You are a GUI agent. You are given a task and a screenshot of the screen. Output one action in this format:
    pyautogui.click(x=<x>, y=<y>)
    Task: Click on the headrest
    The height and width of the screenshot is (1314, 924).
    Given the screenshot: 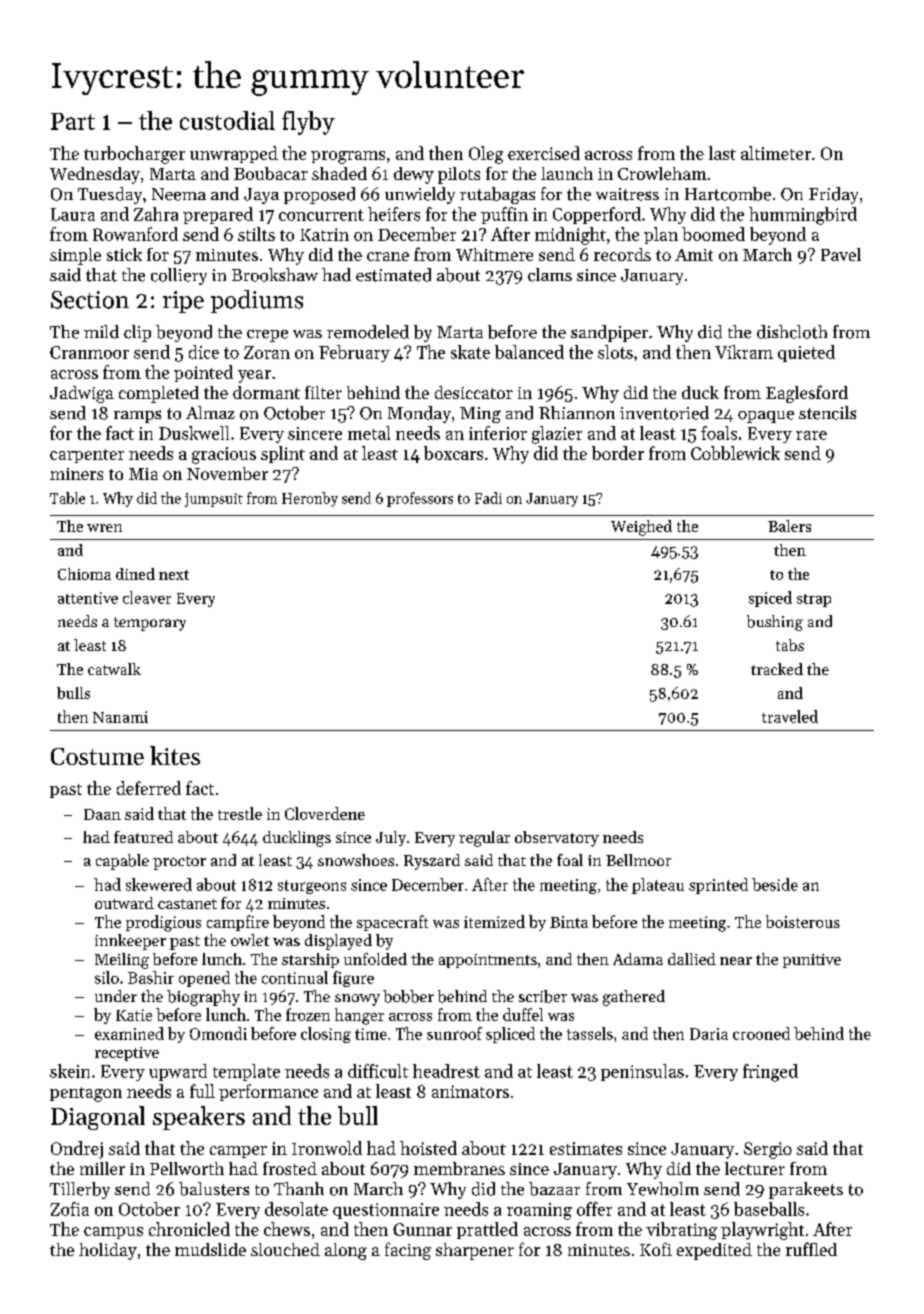 What is the action you would take?
    pyautogui.click(x=446, y=1071)
